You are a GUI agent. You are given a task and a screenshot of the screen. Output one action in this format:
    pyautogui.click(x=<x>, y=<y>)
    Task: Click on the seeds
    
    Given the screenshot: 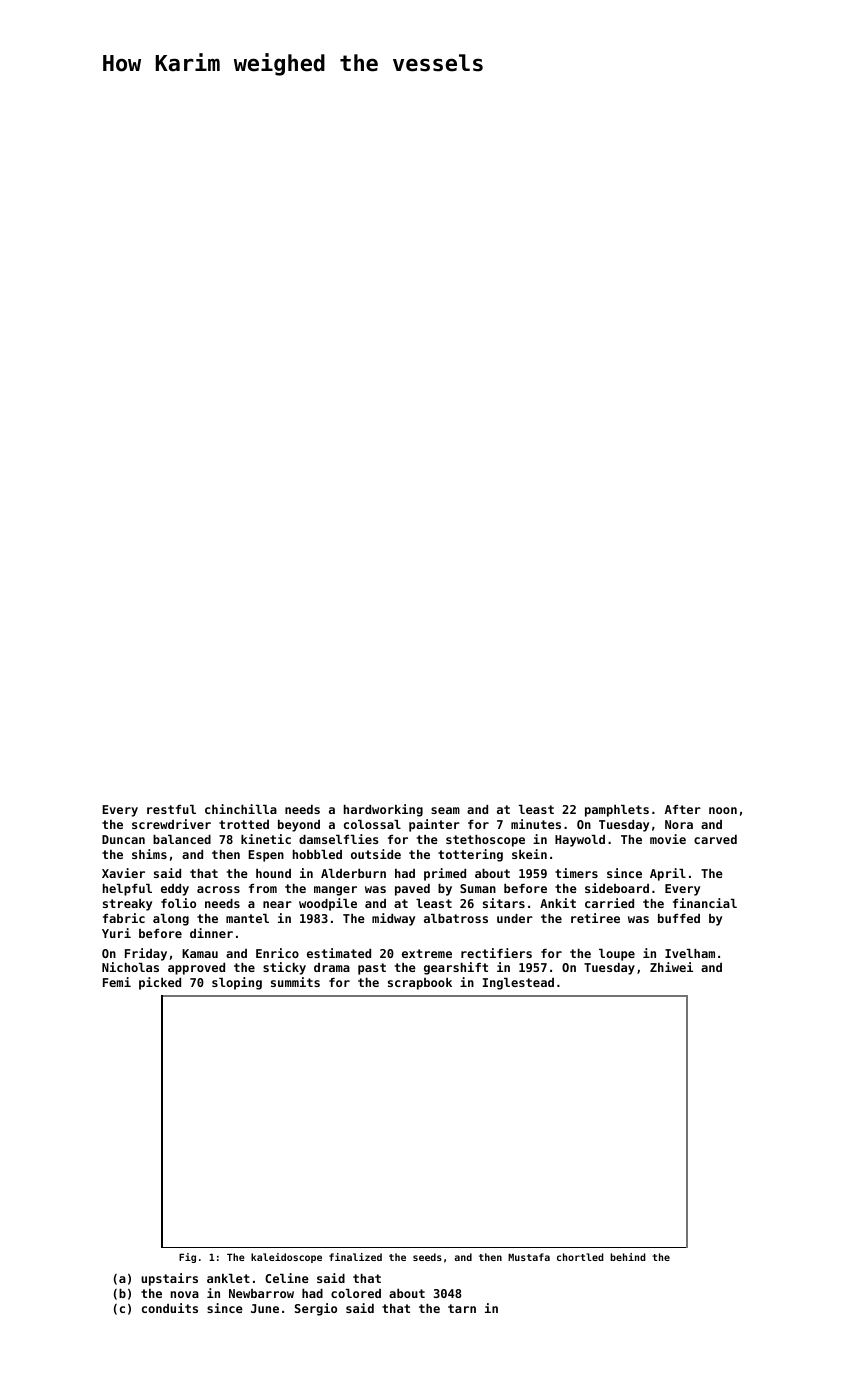 What is the action you would take?
    pyautogui.click(x=427, y=1257)
